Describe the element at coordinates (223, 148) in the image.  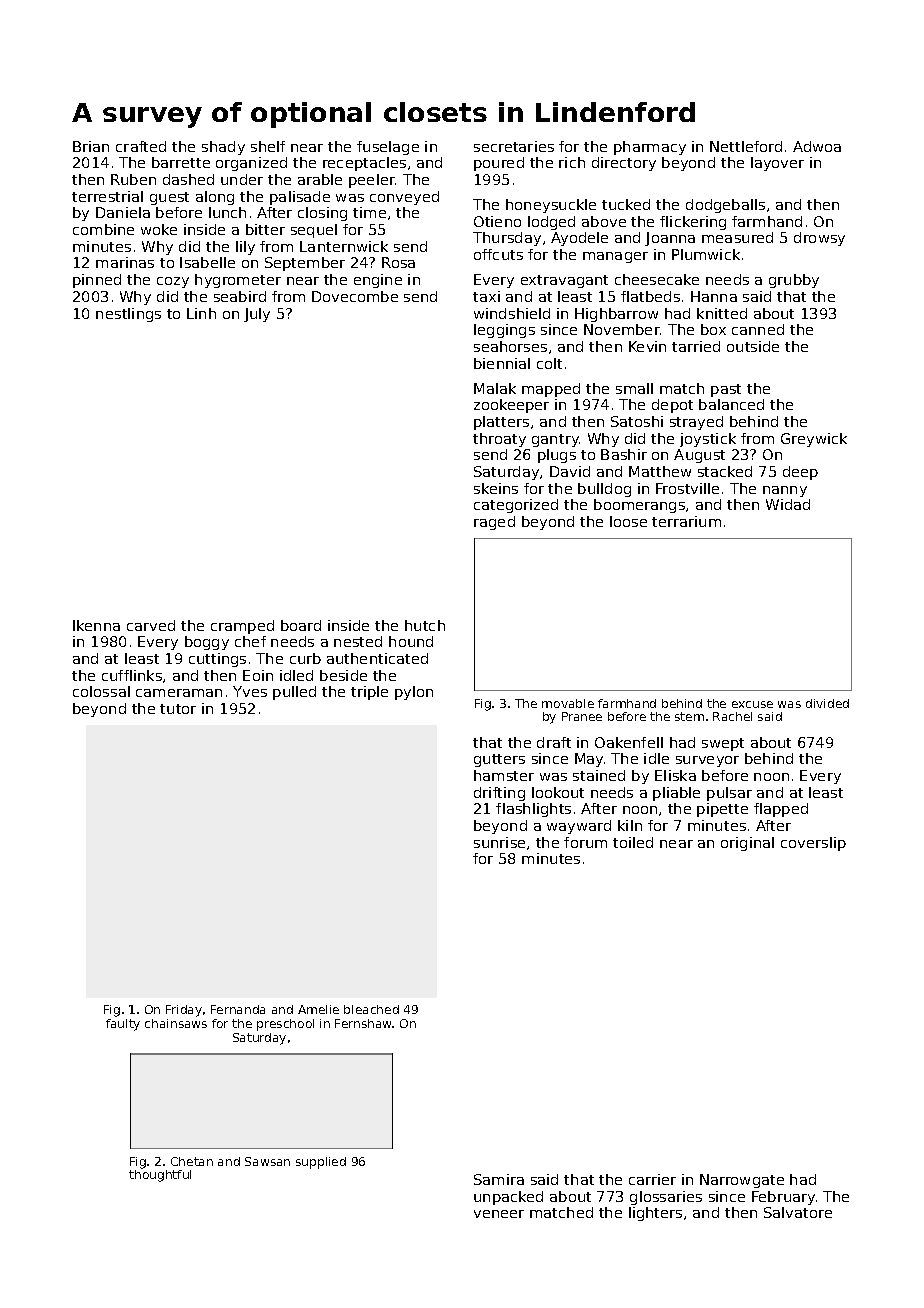
I see `shady` at that location.
